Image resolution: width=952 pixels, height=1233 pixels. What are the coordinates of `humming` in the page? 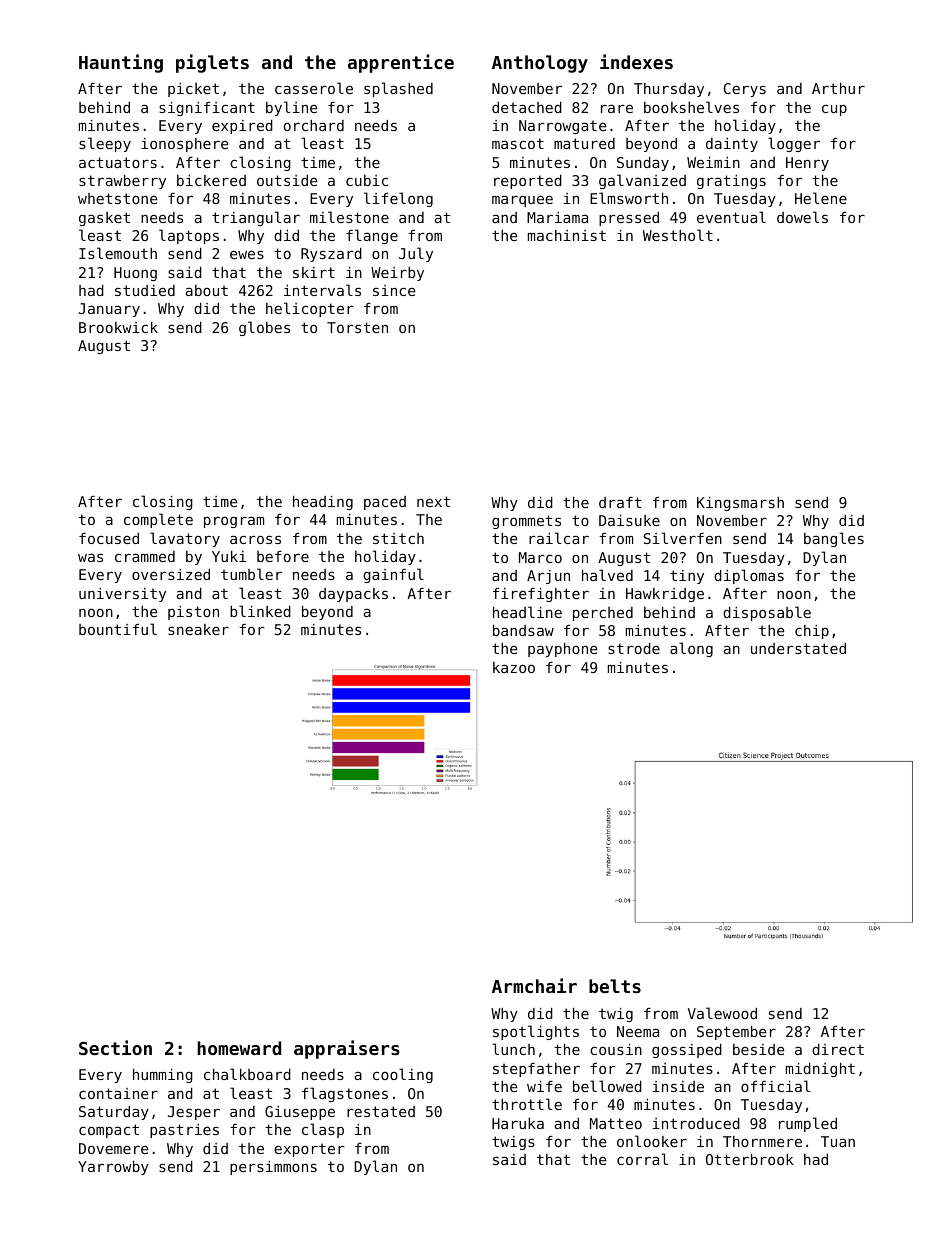 It's located at (163, 1076).
